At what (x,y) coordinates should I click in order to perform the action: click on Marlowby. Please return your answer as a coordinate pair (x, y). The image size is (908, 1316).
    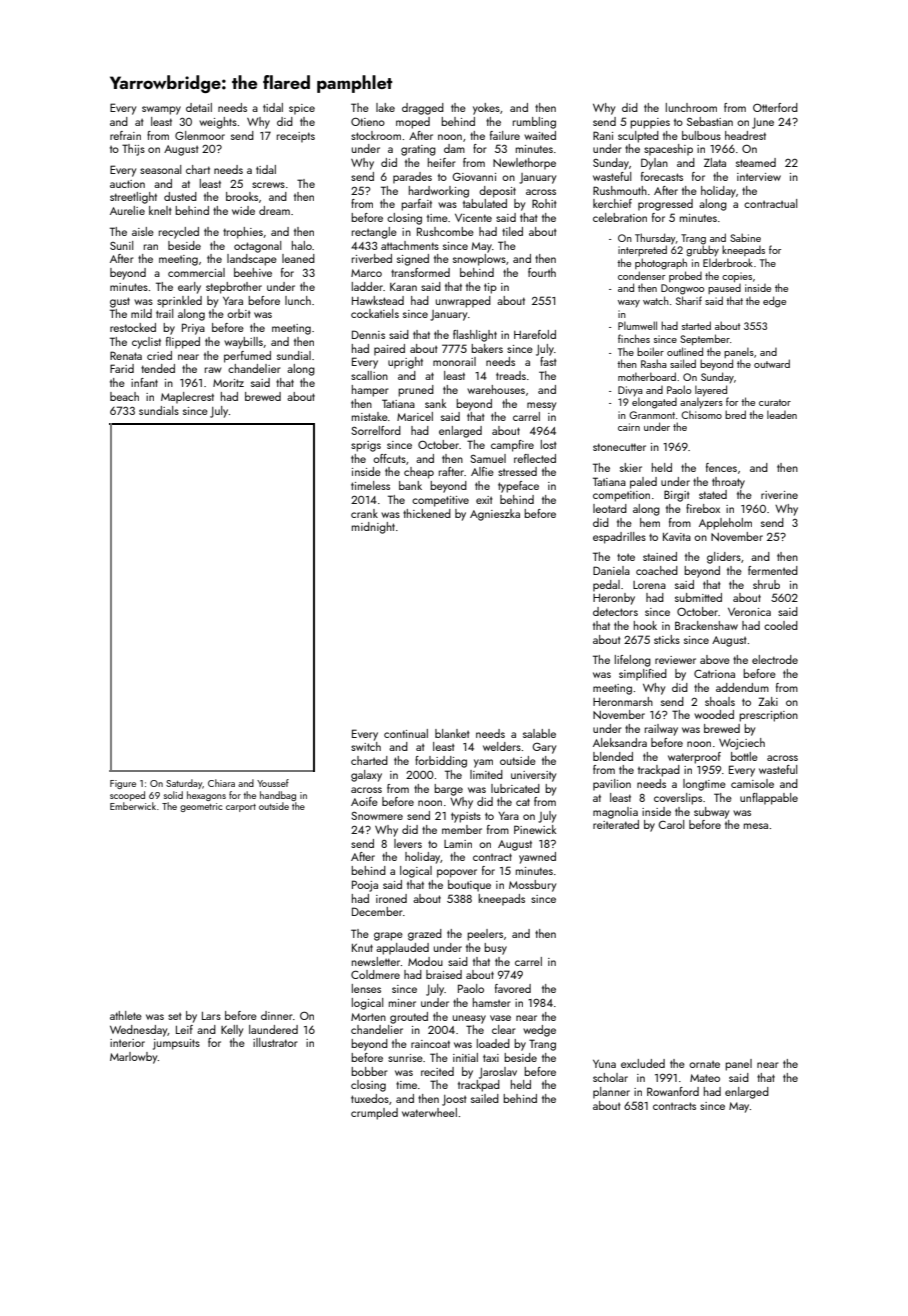
    Looking at the image, I should click on (133, 1058).
